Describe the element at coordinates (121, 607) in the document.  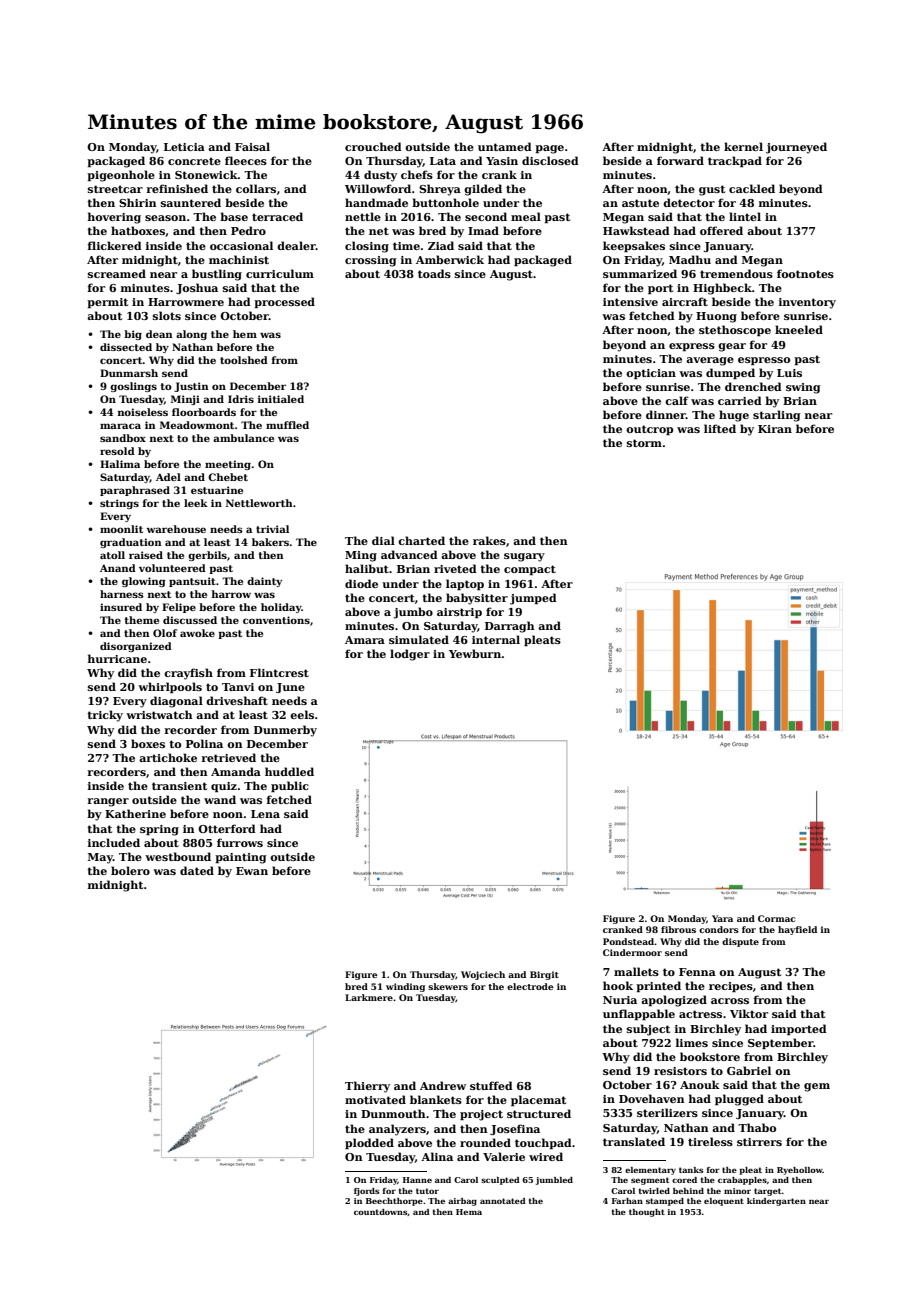
I see `insured` at that location.
